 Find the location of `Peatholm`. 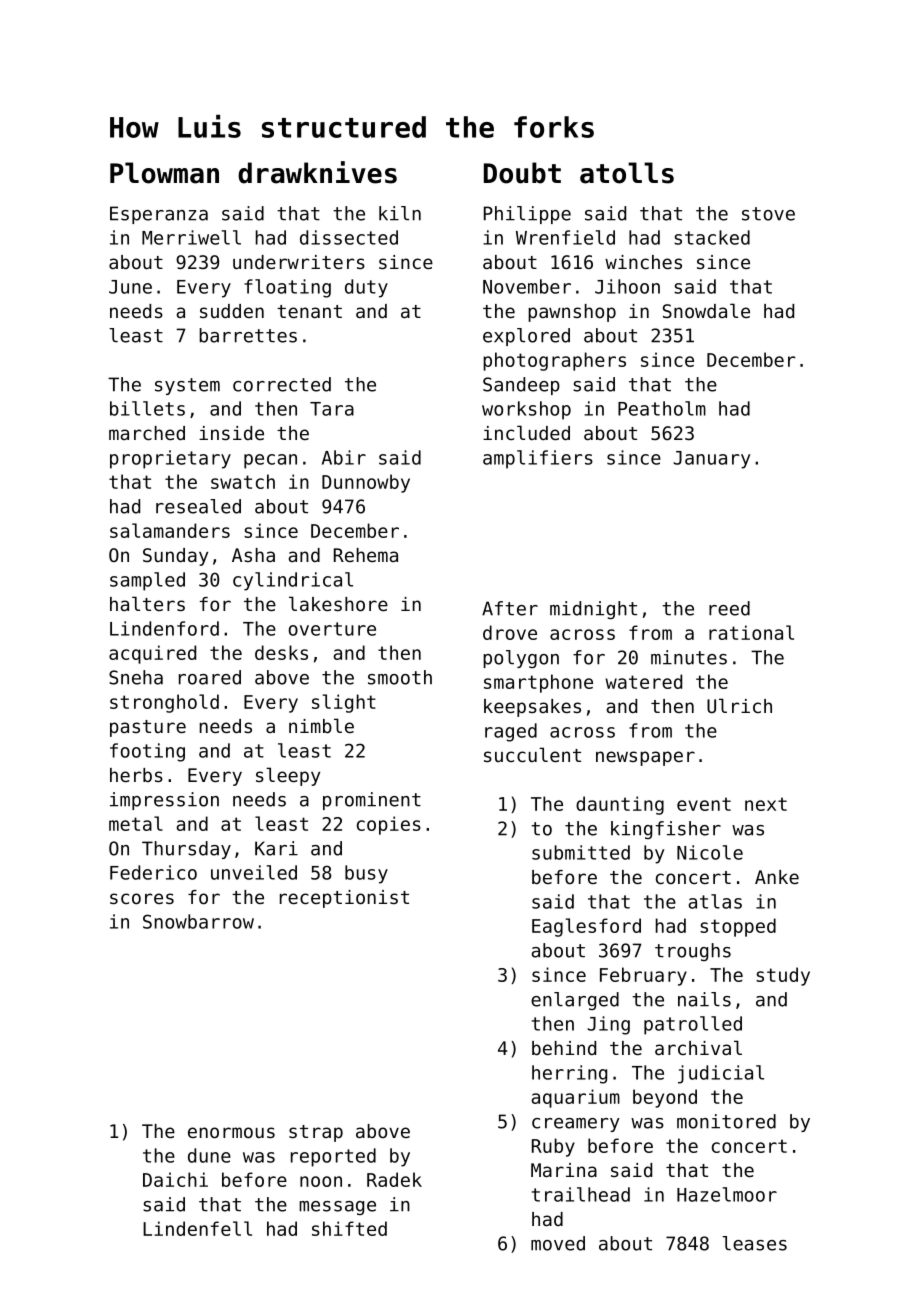

Peatholm is located at coordinates (662, 408).
